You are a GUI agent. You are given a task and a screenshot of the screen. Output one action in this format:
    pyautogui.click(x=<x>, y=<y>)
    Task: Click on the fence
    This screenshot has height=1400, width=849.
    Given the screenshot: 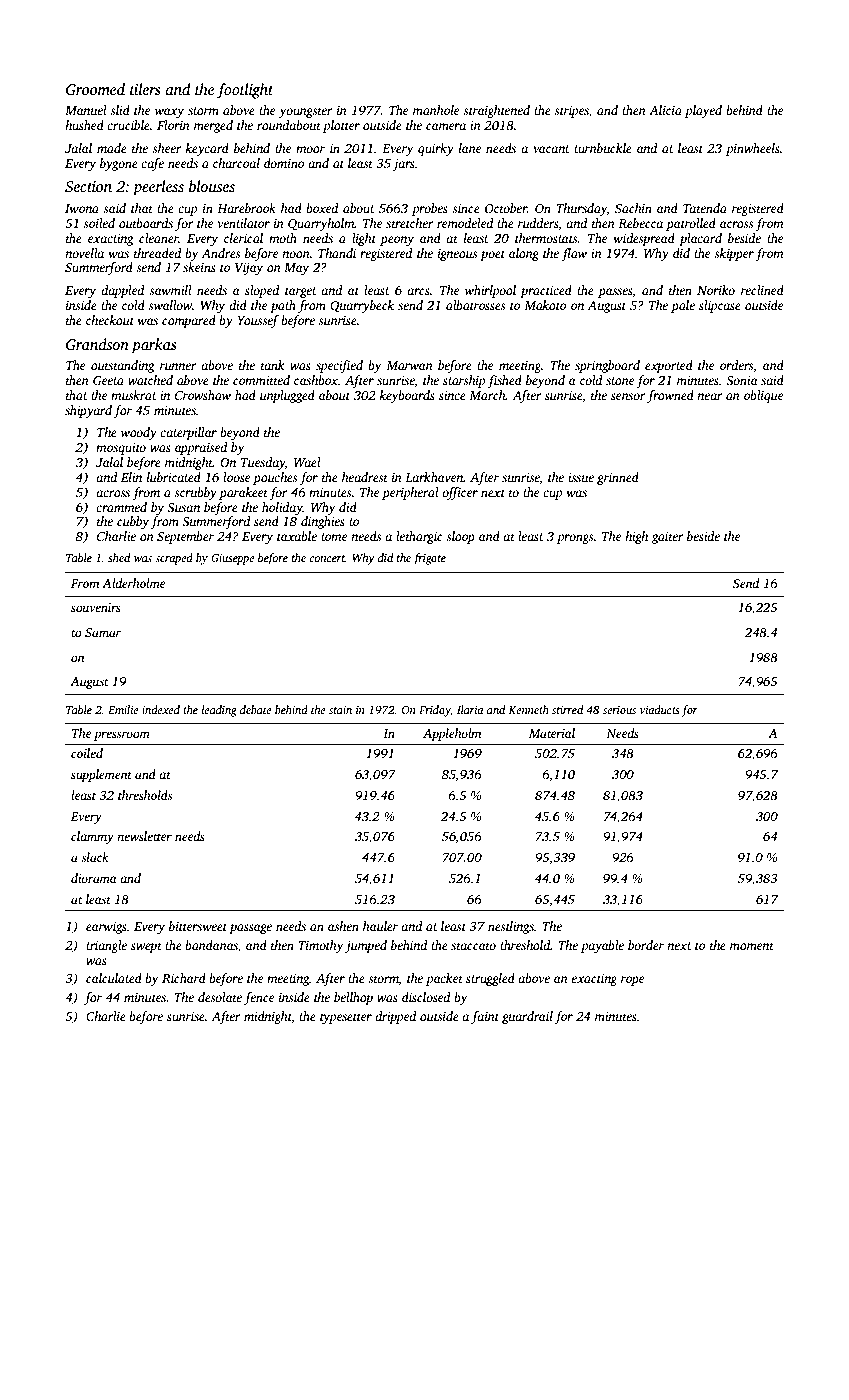 What is the action you would take?
    pyautogui.click(x=259, y=998)
